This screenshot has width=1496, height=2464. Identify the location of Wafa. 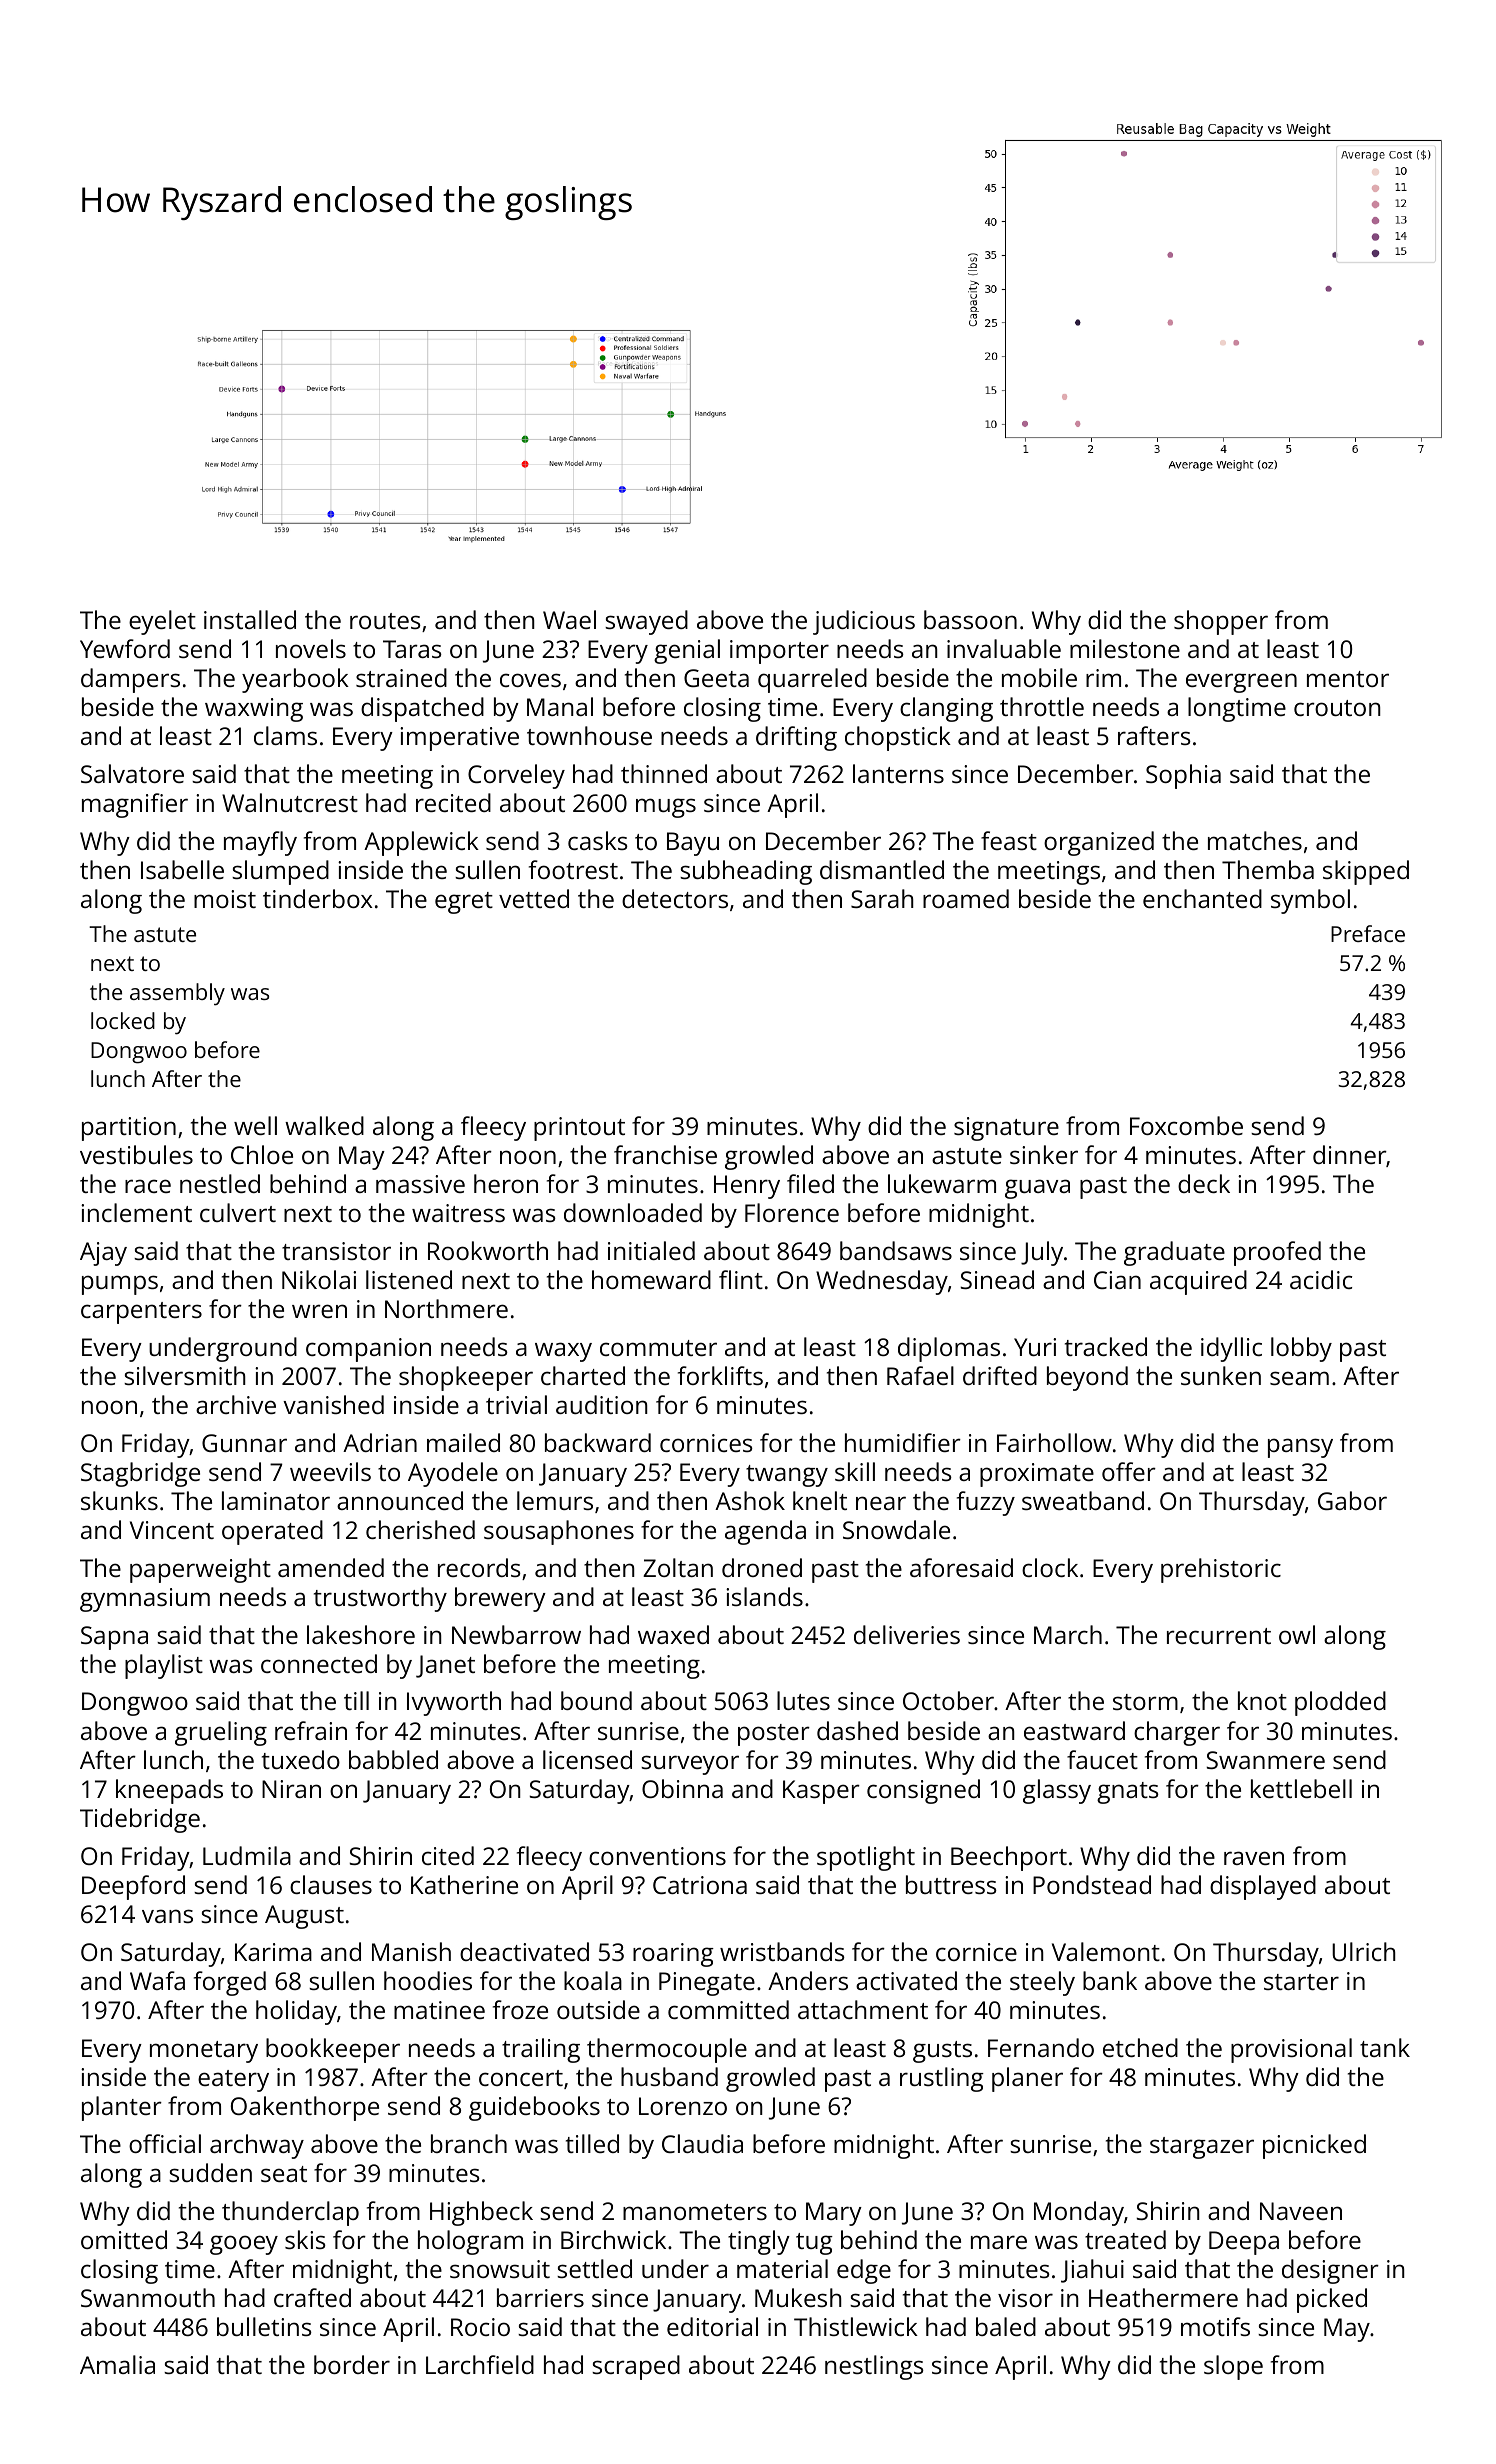
(157, 1980).
